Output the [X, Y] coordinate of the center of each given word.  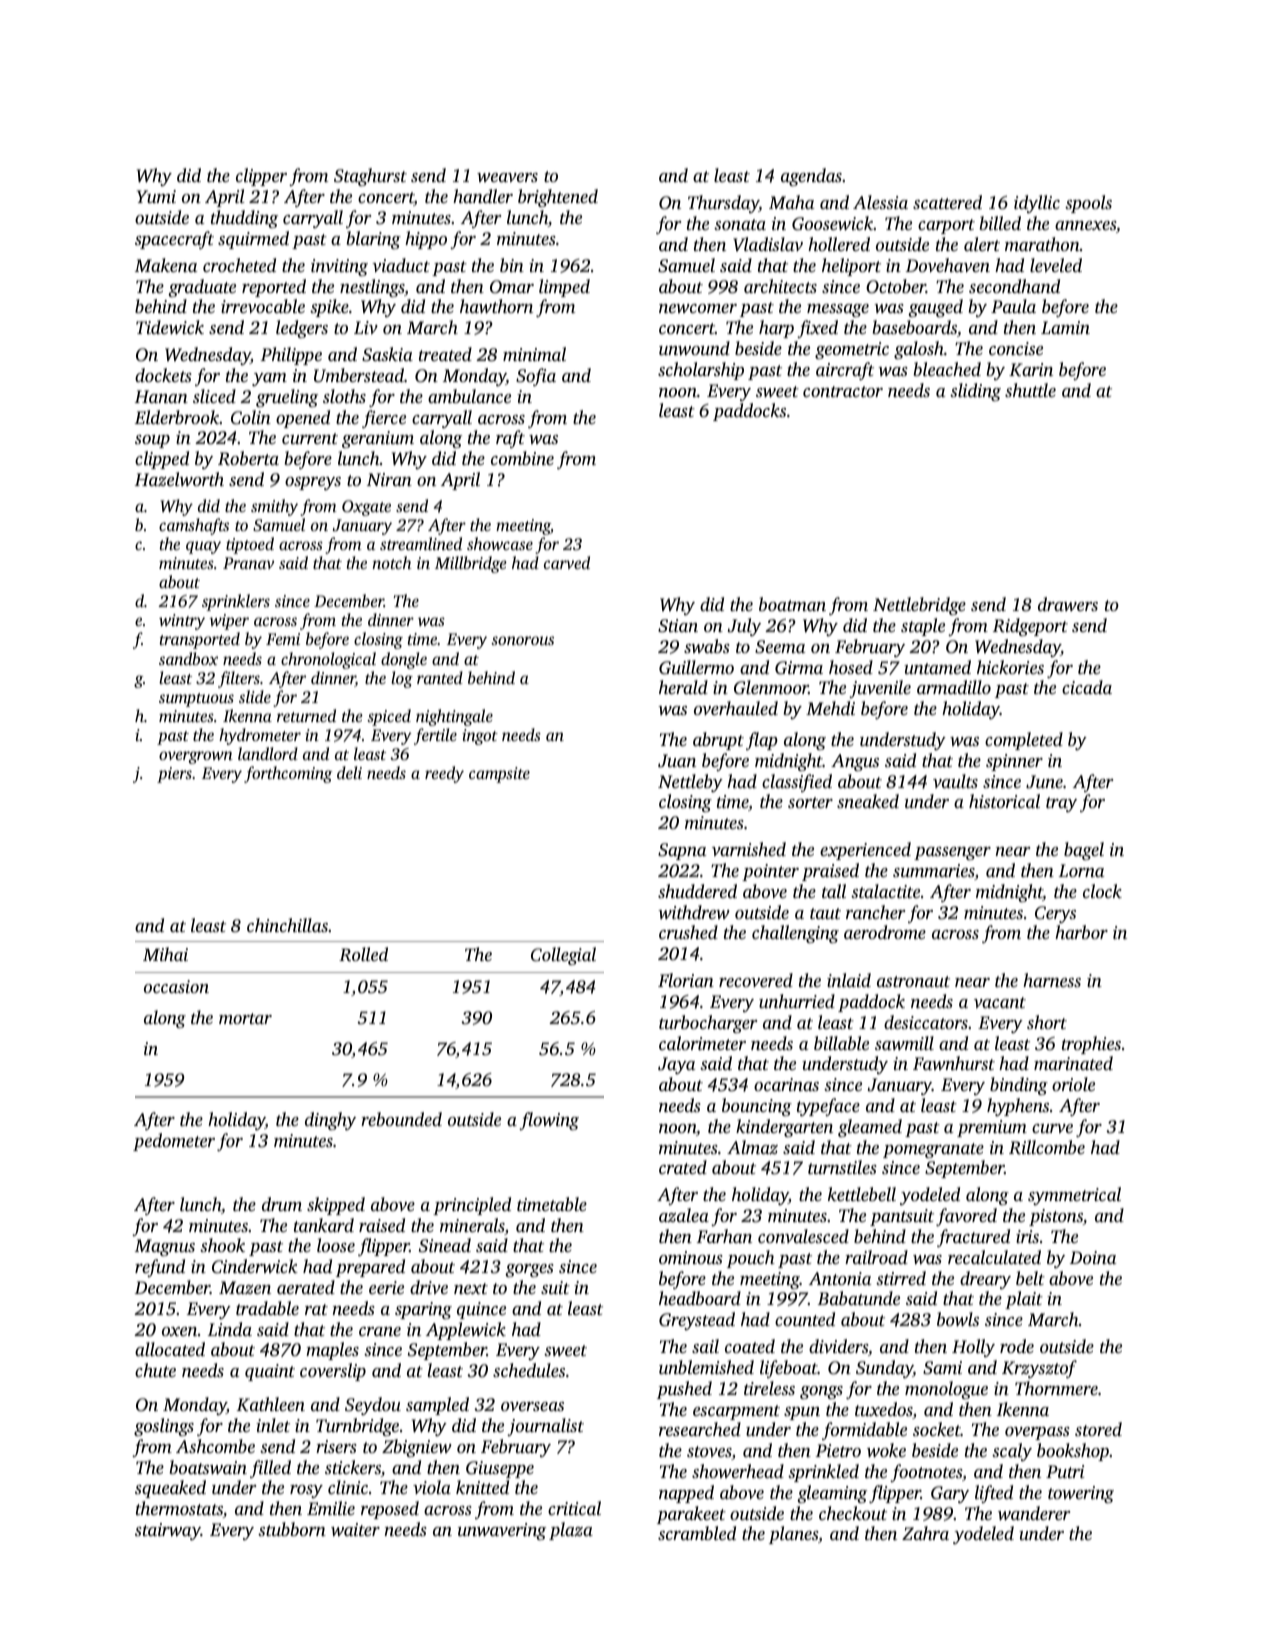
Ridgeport [1030, 627]
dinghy [330, 1121]
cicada [1087, 687]
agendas [811, 177]
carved [567, 562]
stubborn [292, 1529]
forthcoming [288, 774]
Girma [799, 668]
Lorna [1081, 870]
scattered [947, 202]
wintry [182, 622]
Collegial [563, 956]
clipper [261, 177]
